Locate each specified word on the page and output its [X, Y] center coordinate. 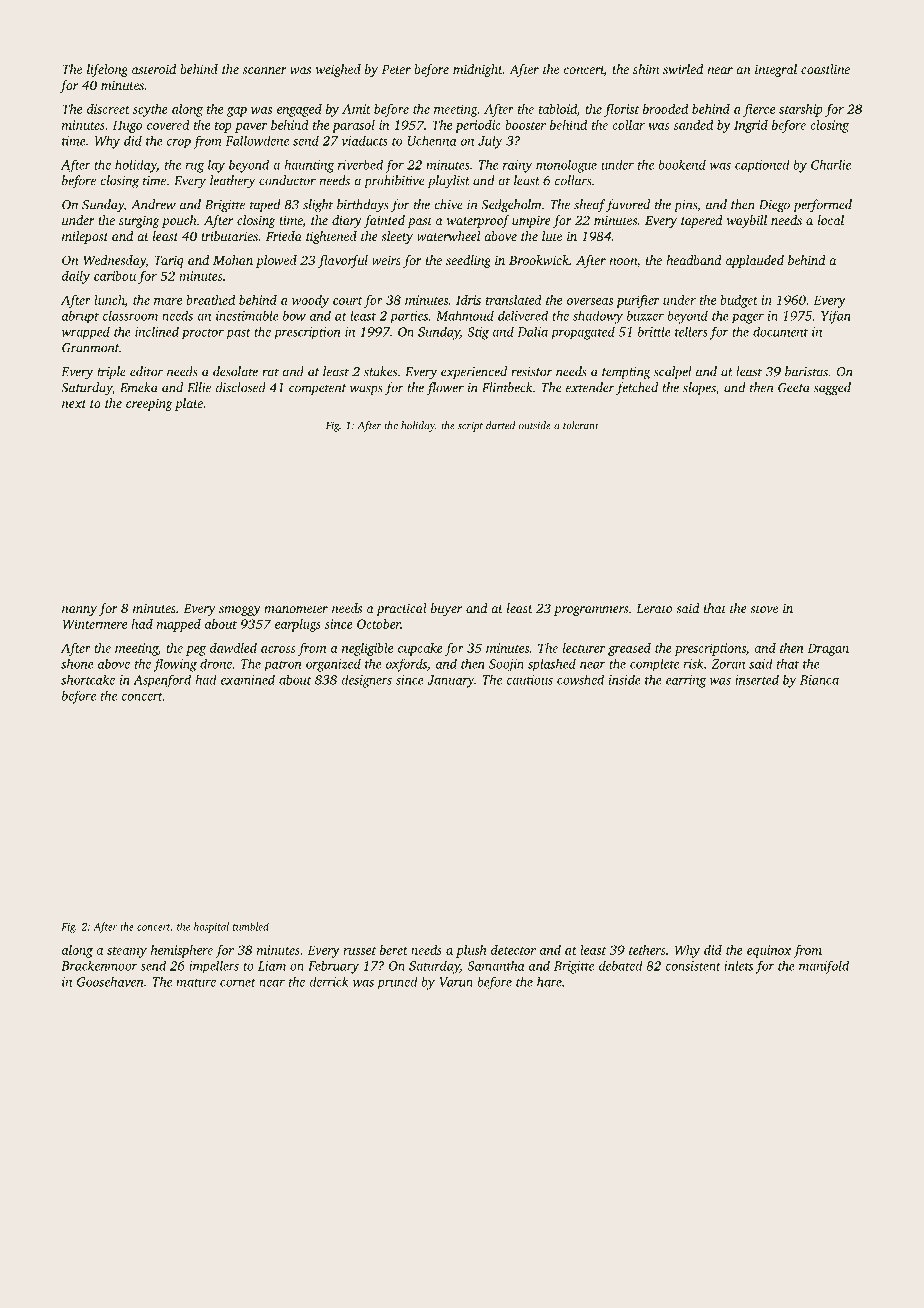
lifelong [107, 70]
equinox [769, 951]
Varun [456, 982]
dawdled [233, 648]
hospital [211, 927]
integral [776, 70]
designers [366, 681]
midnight [478, 70]
